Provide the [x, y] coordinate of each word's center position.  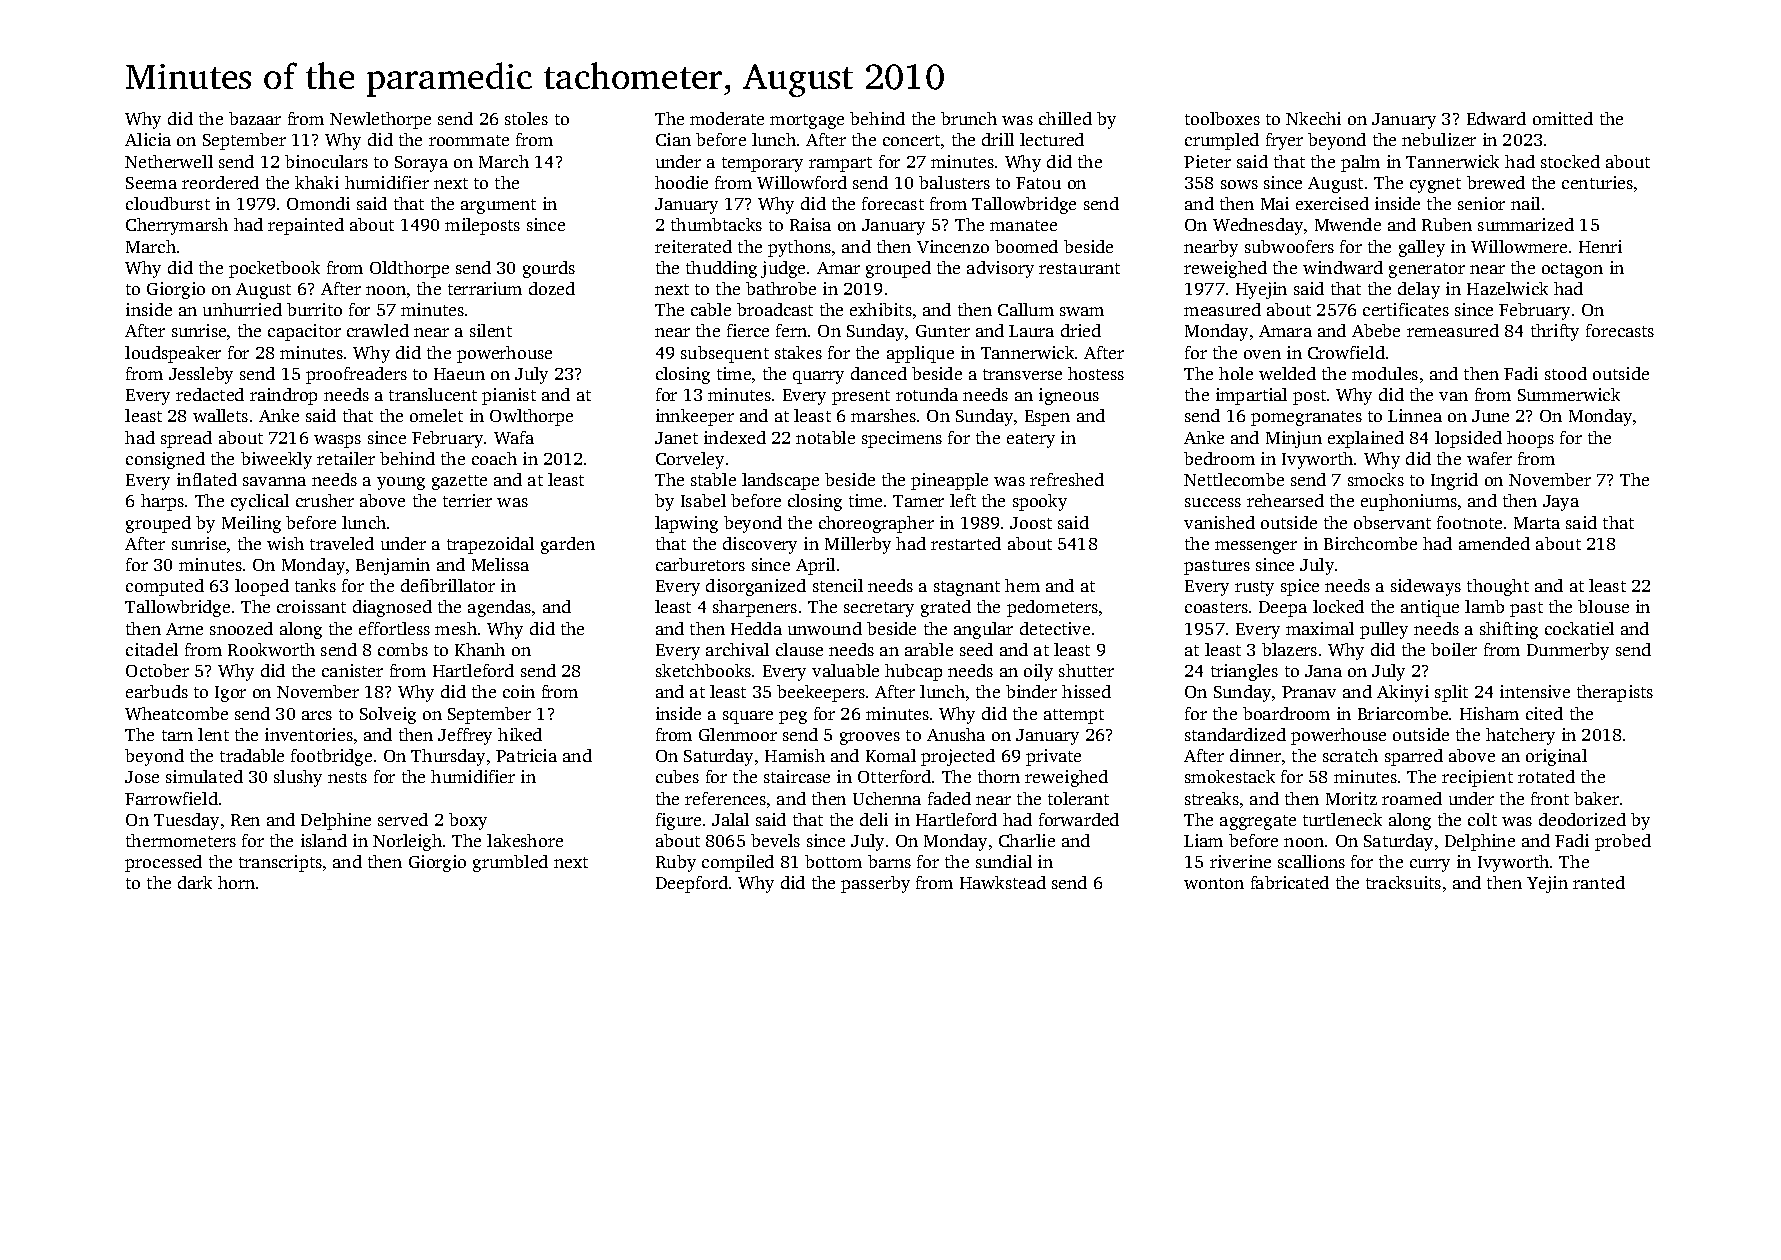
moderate [727, 118]
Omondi [318, 203]
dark [195, 882]
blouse [1603, 606]
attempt [1074, 716]
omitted [1563, 118]
